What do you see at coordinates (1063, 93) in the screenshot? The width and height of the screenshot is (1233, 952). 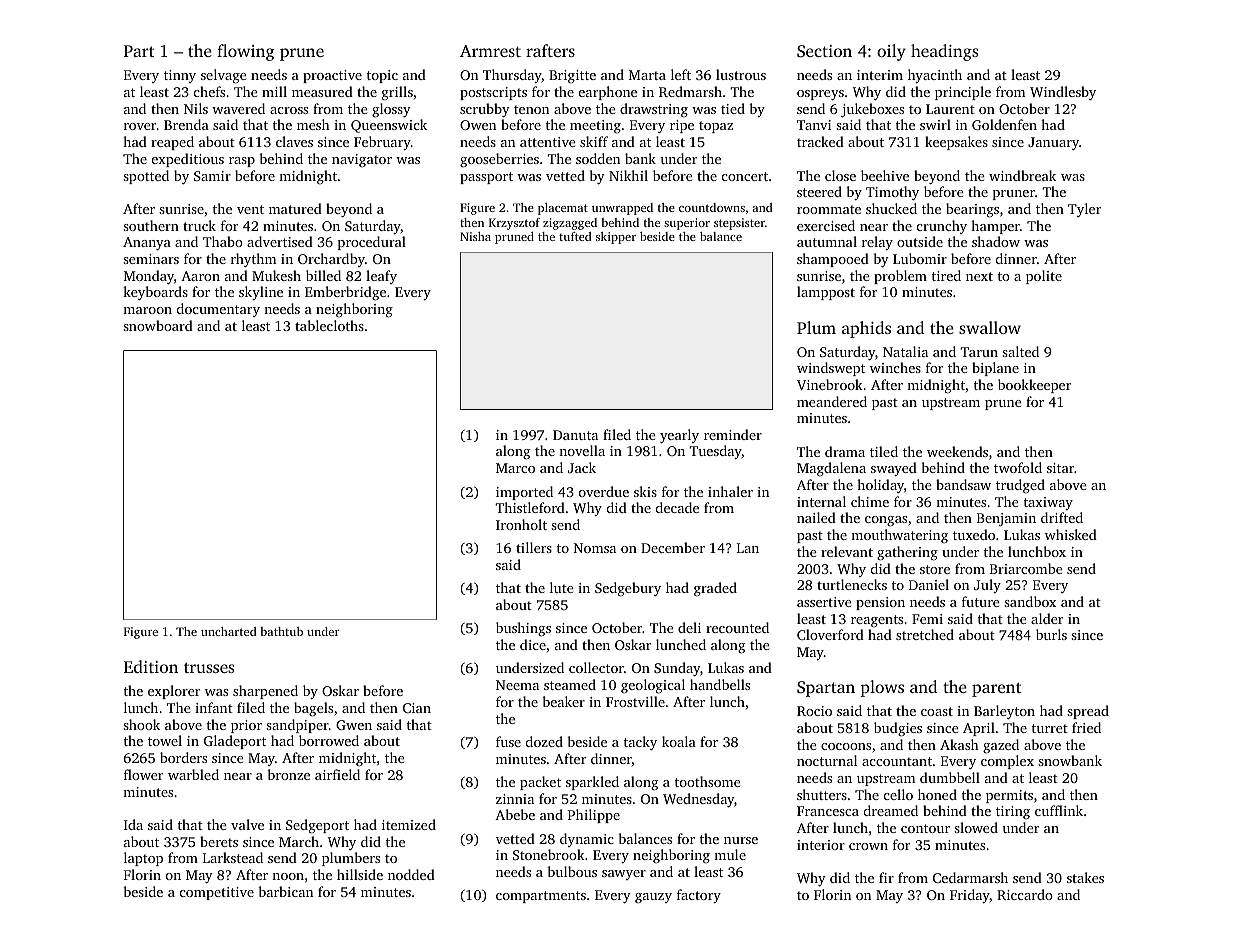 I see `Windlesby` at bounding box center [1063, 93].
